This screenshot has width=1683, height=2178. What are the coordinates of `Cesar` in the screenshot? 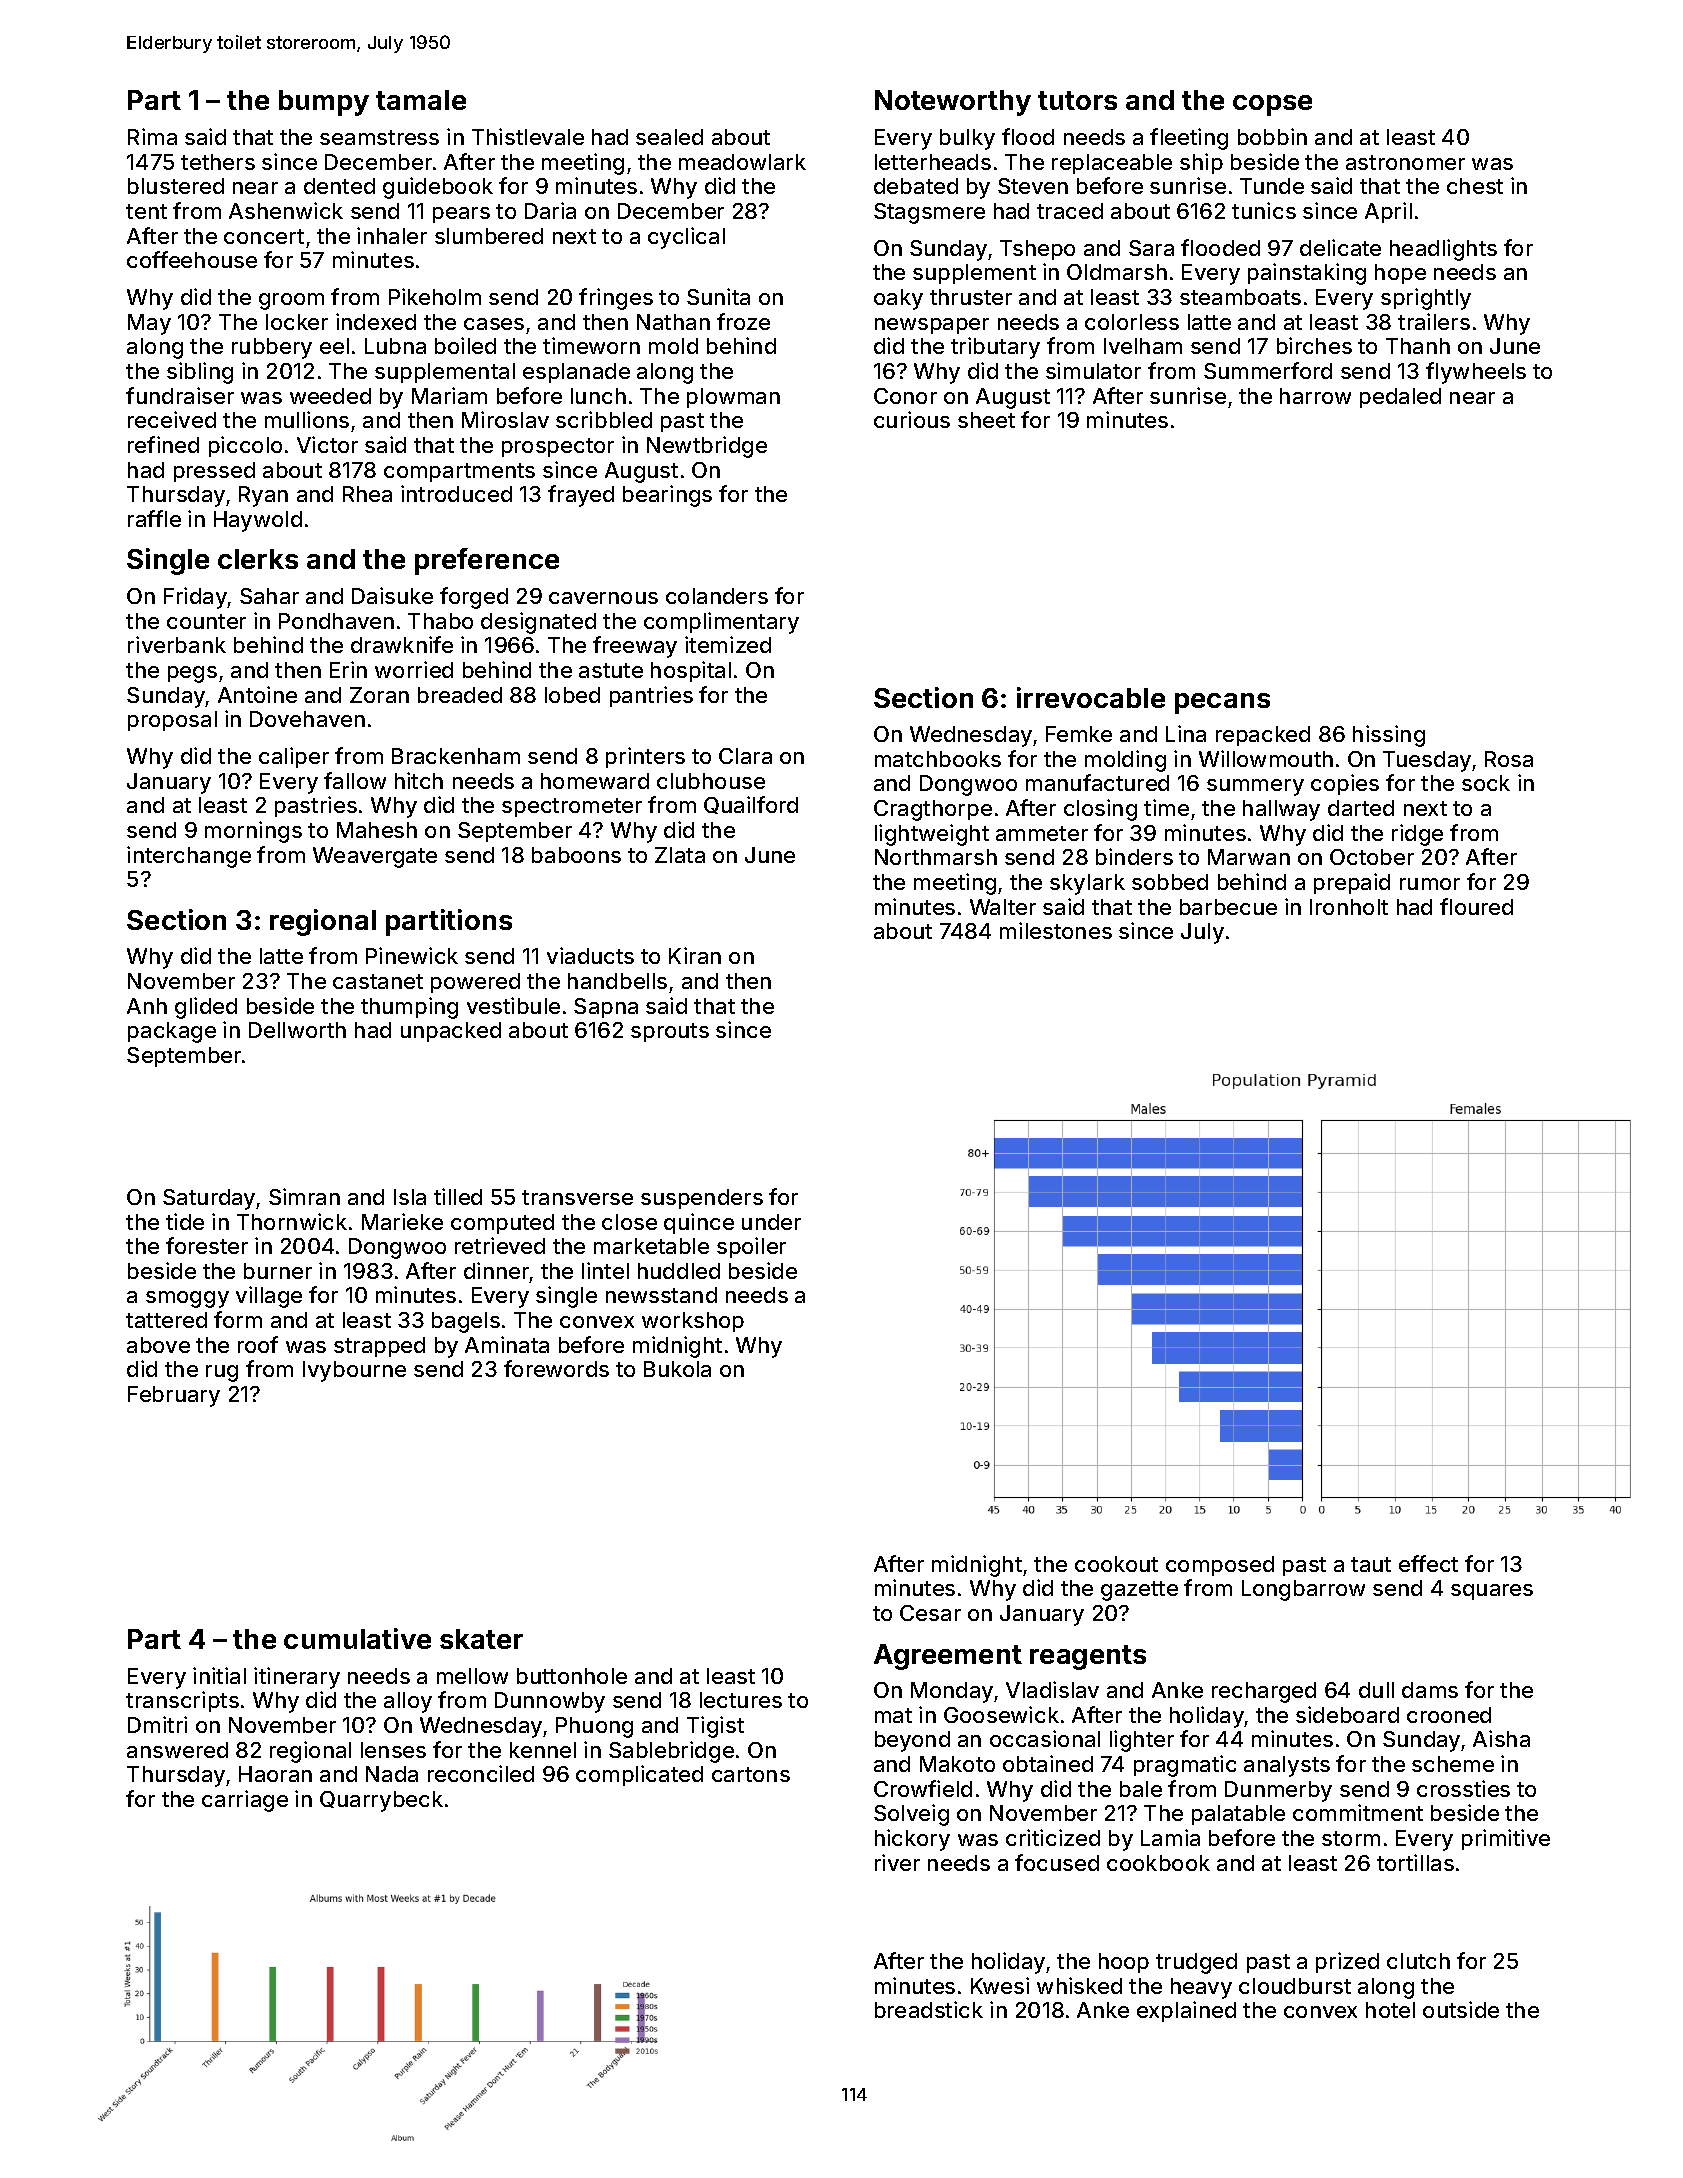 It's located at (930, 1613).
